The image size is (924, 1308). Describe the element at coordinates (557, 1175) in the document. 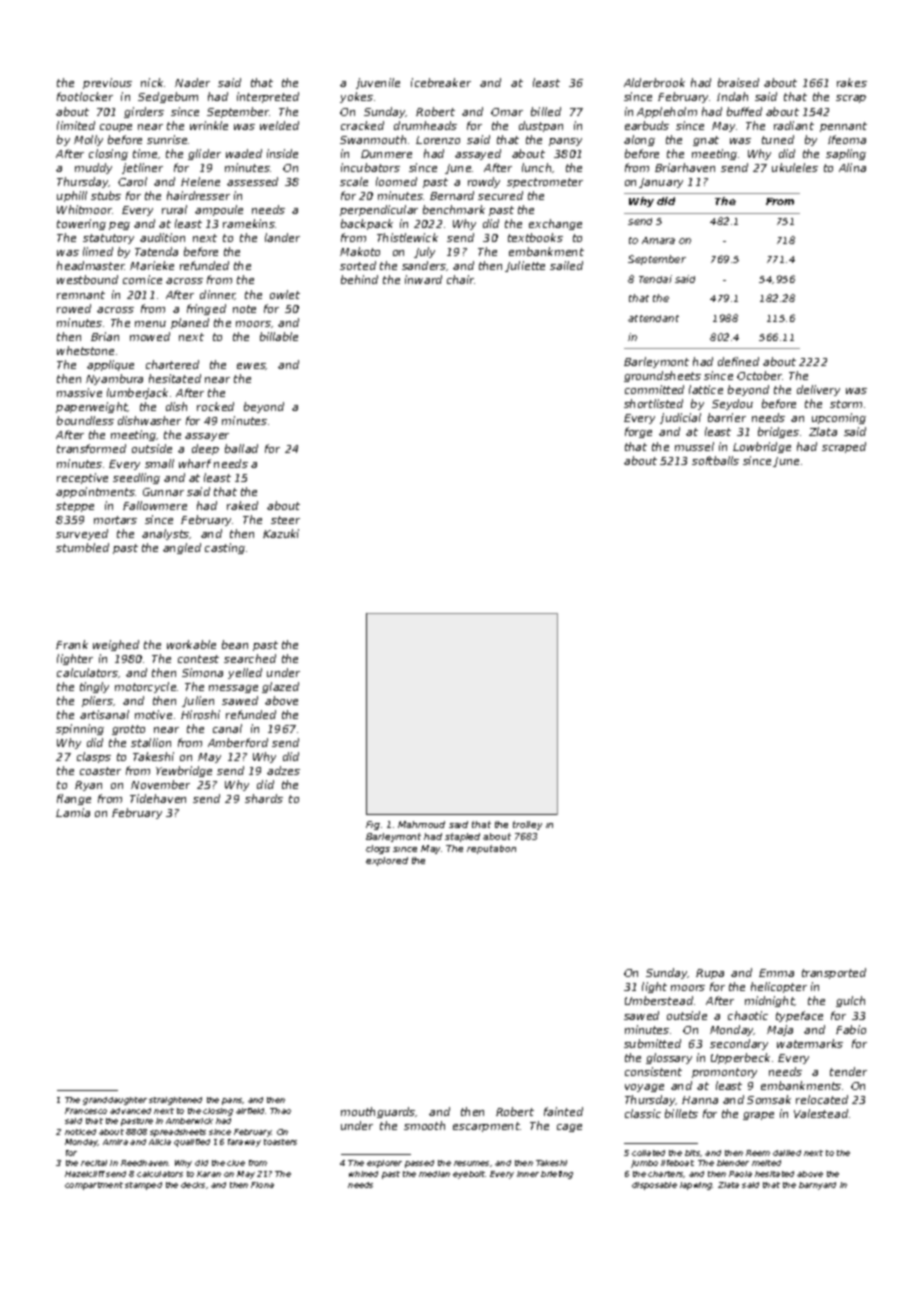

I see `briefing` at that location.
